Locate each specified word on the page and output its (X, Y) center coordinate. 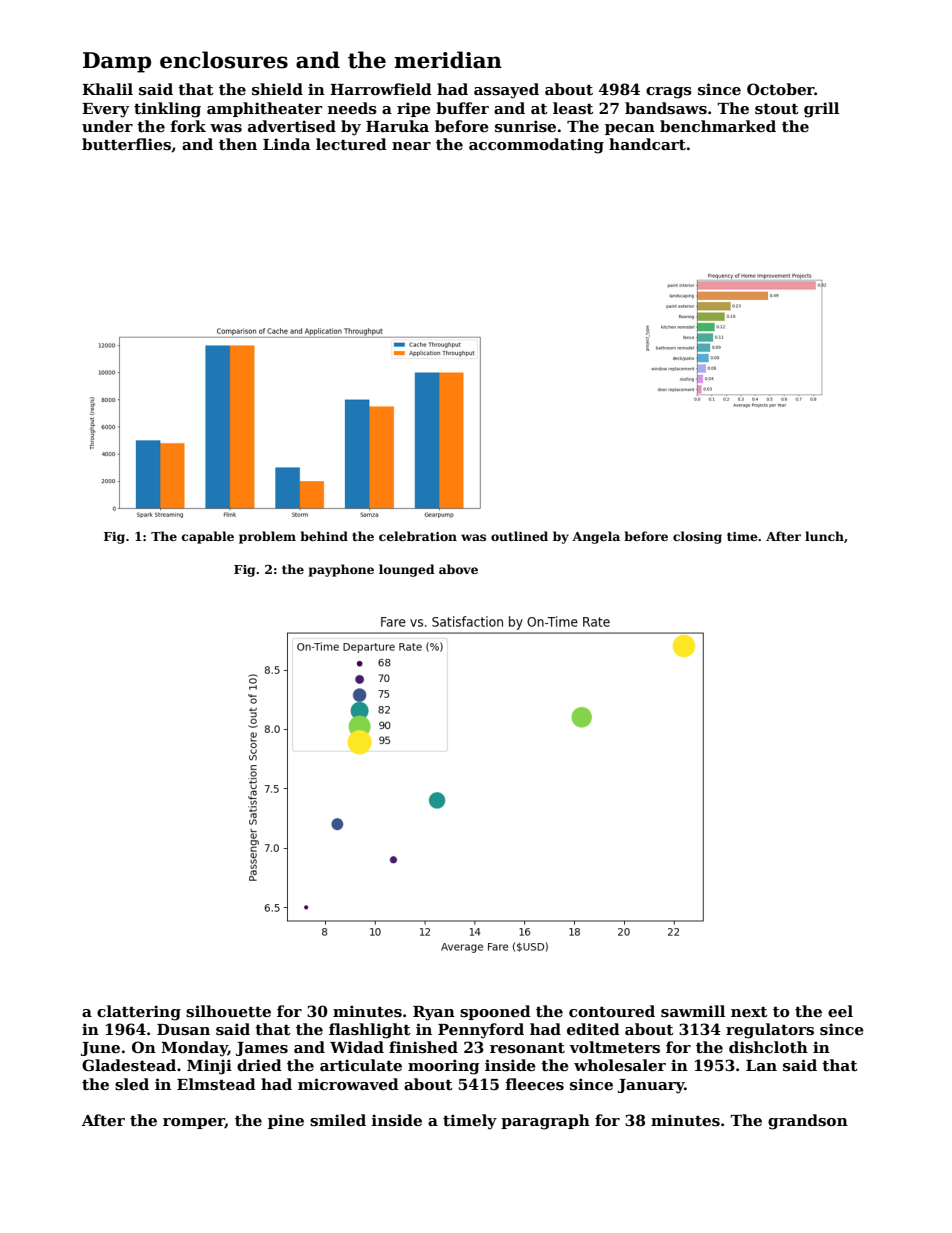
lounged (407, 570)
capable (208, 537)
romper (194, 1123)
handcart (647, 144)
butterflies (126, 144)
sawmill (693, 1011)
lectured (351, 144)
